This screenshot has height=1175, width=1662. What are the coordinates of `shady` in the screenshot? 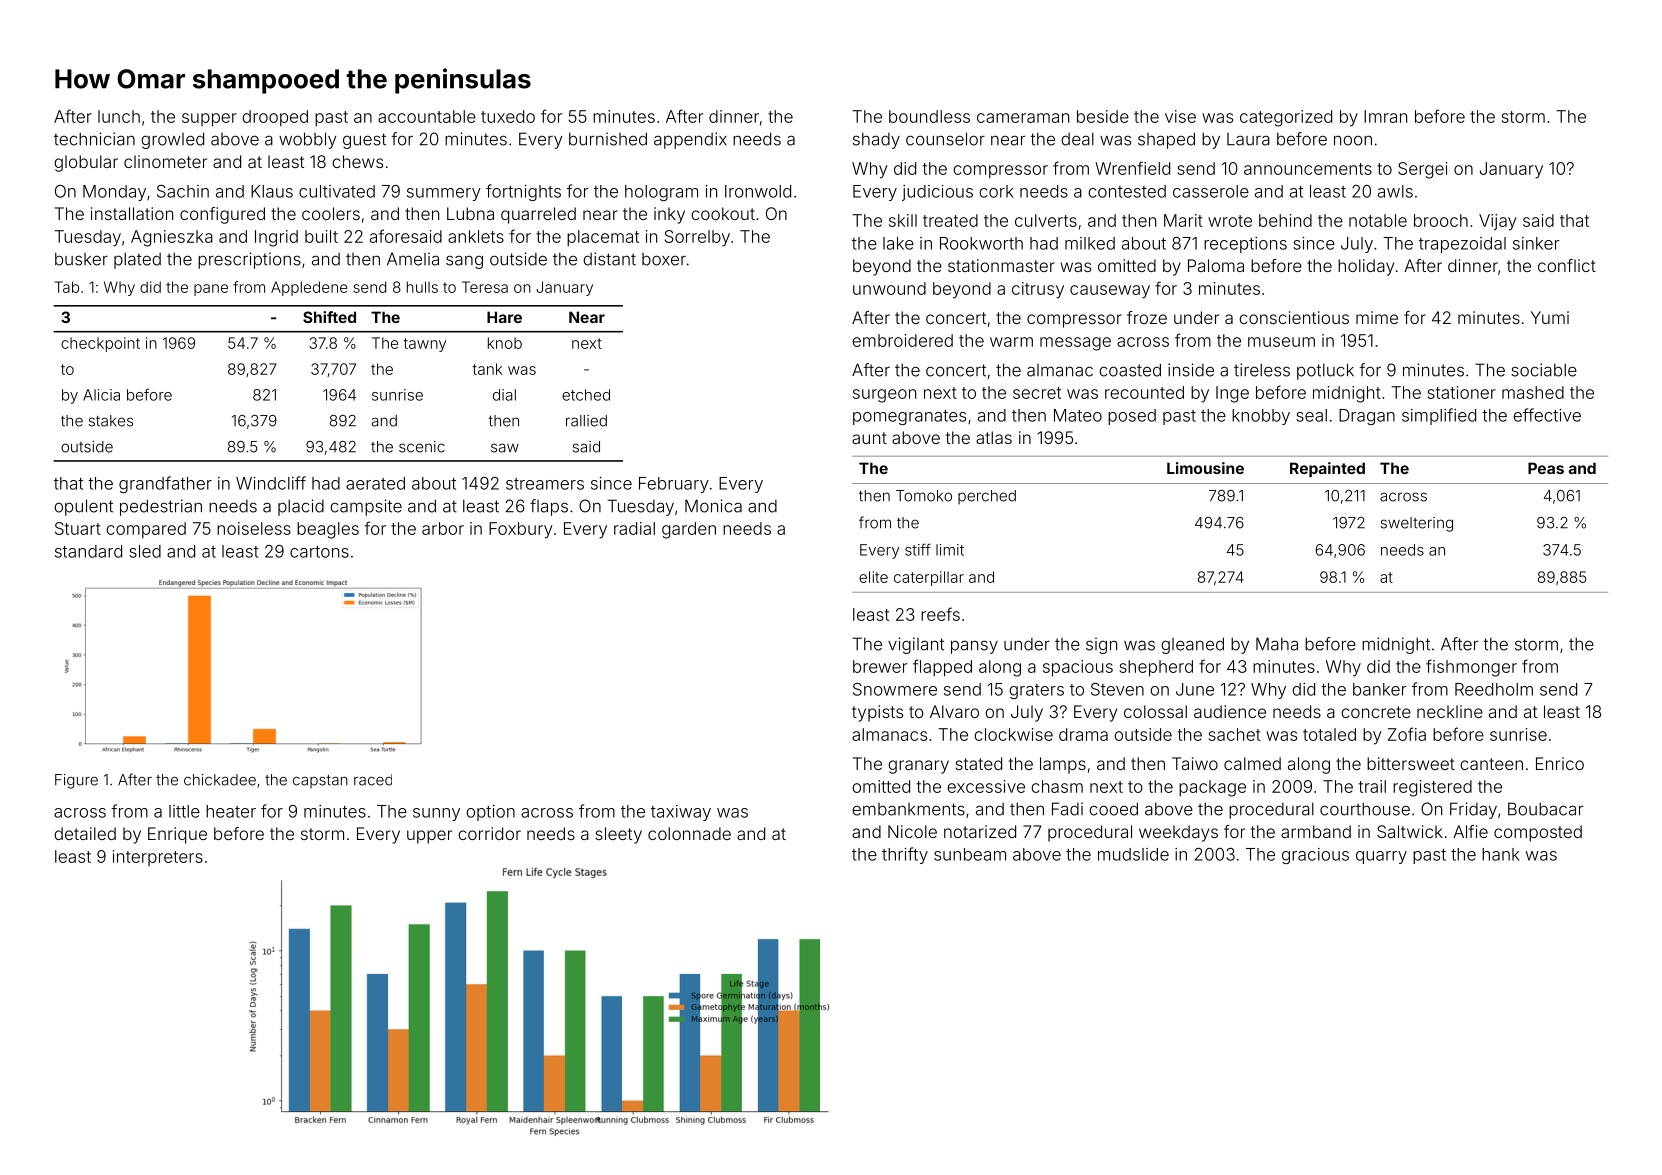 It's located at (876, 140).
